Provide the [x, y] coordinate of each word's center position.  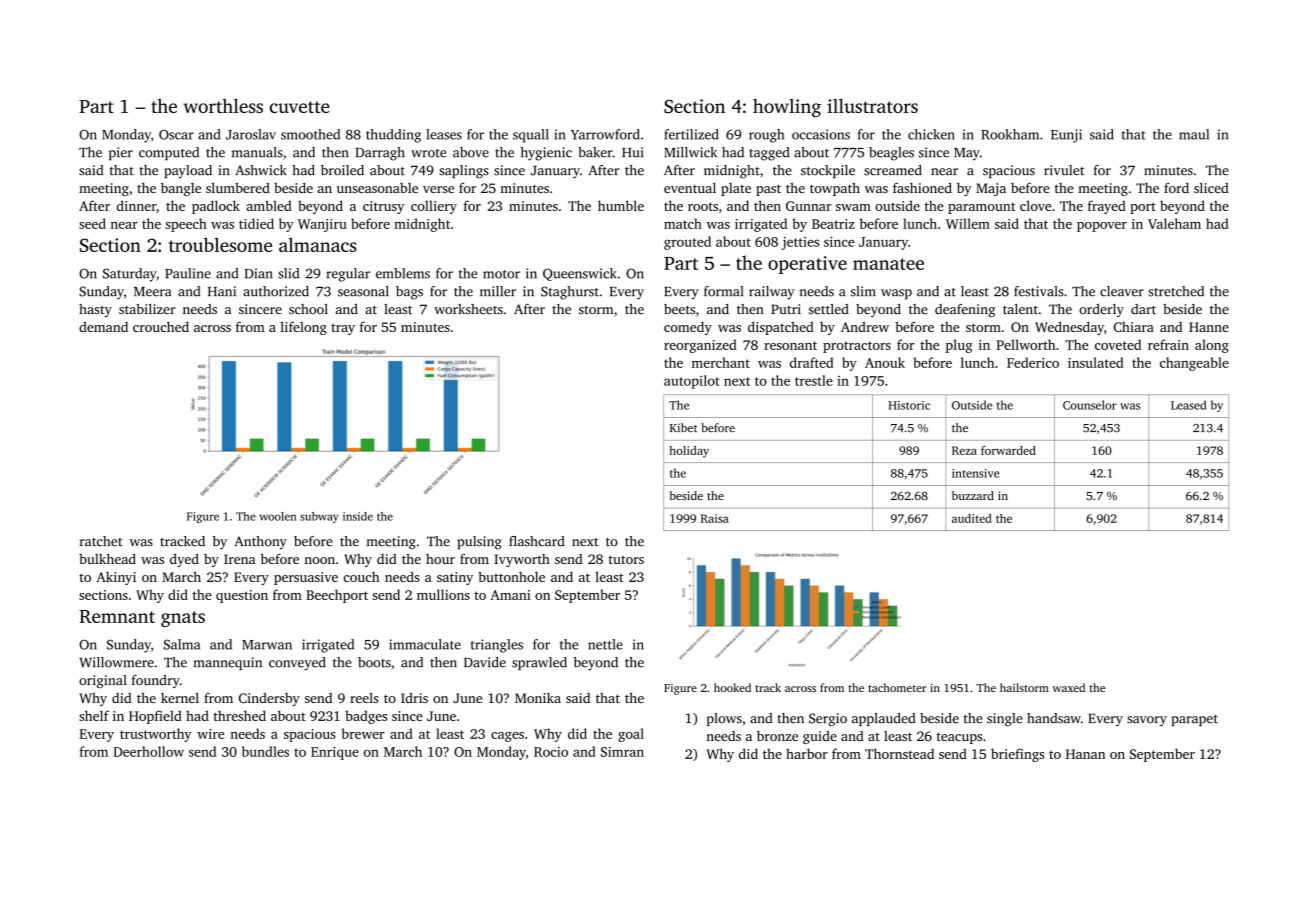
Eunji [1066, 136]
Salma [182, 644]
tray [343, 329]
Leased [1188, 405]
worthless [223, 106]
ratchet [101, 541]
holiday [689, 452]
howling [787, 108]
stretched [1176, 291]
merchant [721, 362]
